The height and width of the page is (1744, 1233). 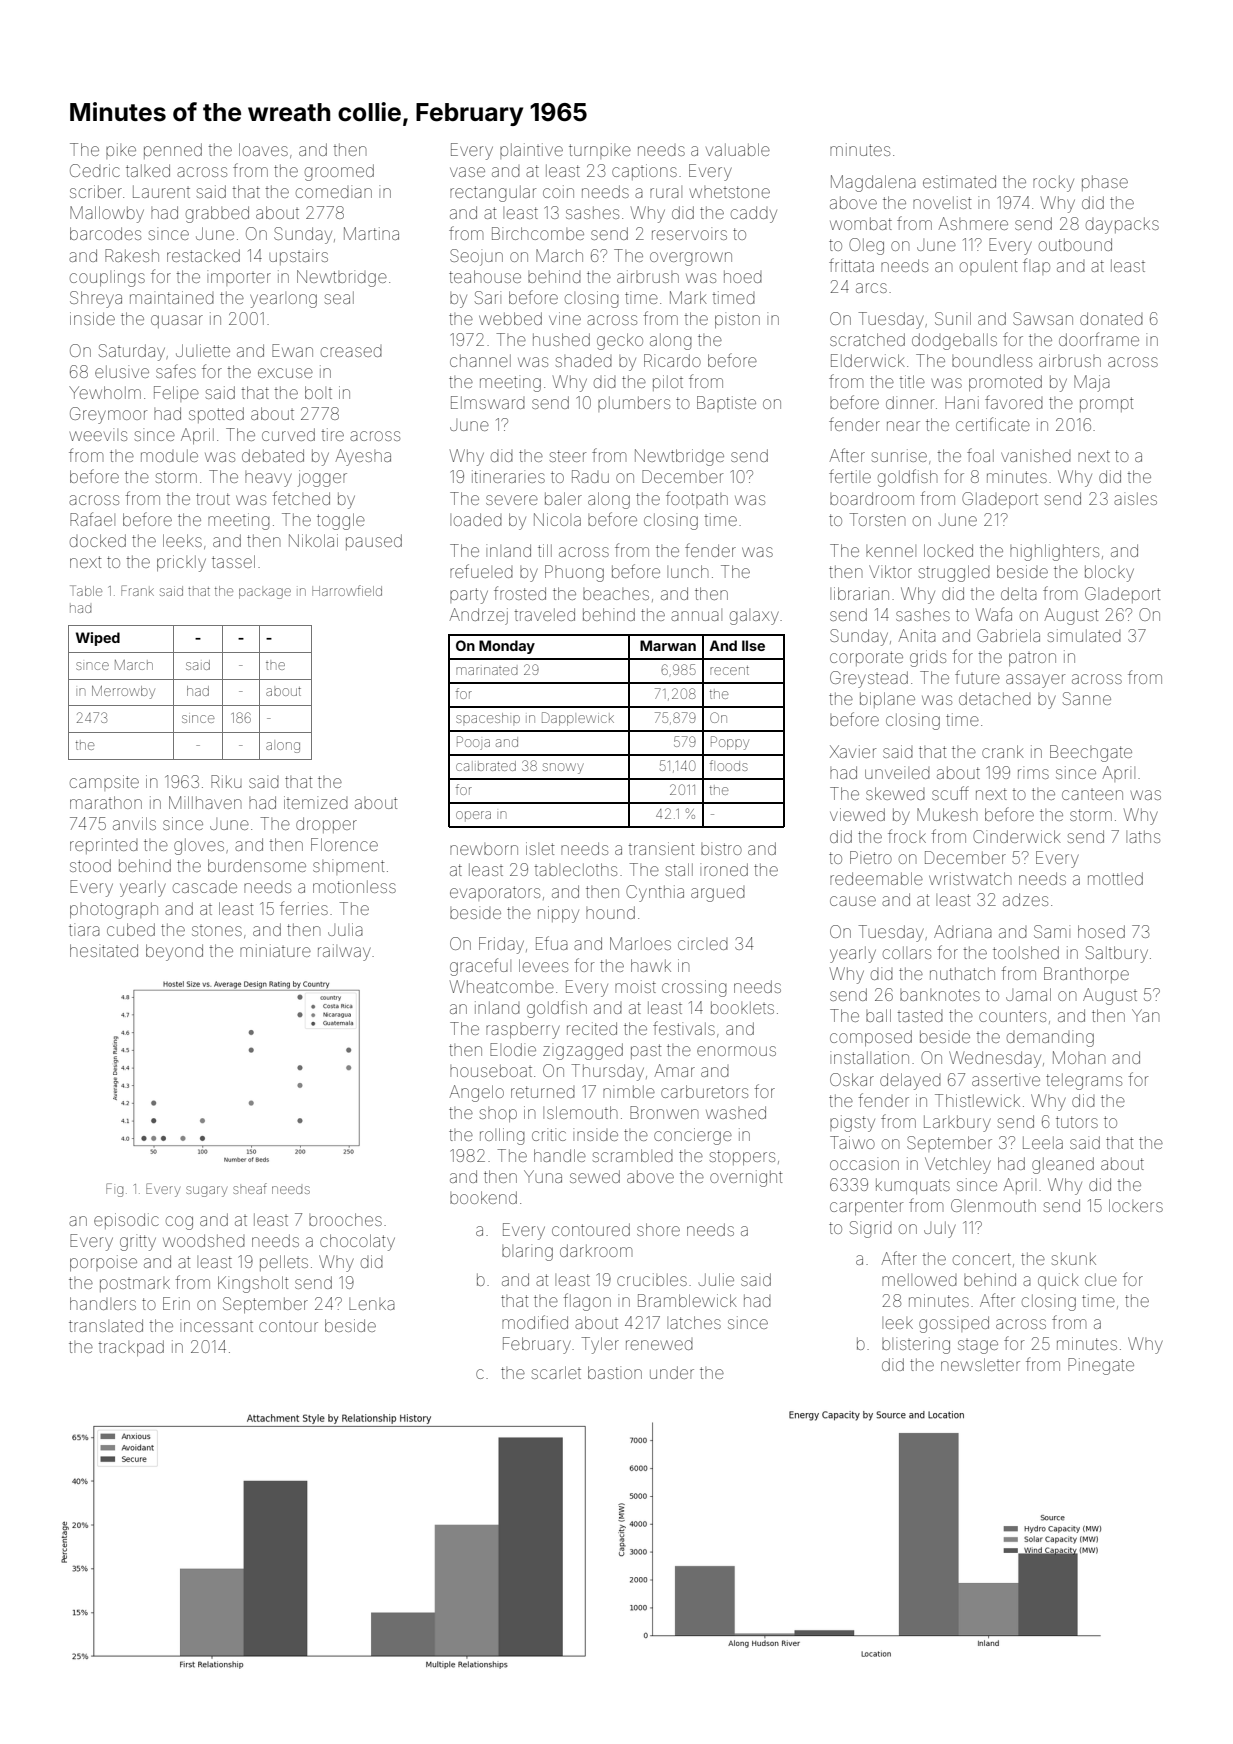 What do you see at coordinates (561, 339) in the page?
I see `hushed` at bounding box center [561, 339].
